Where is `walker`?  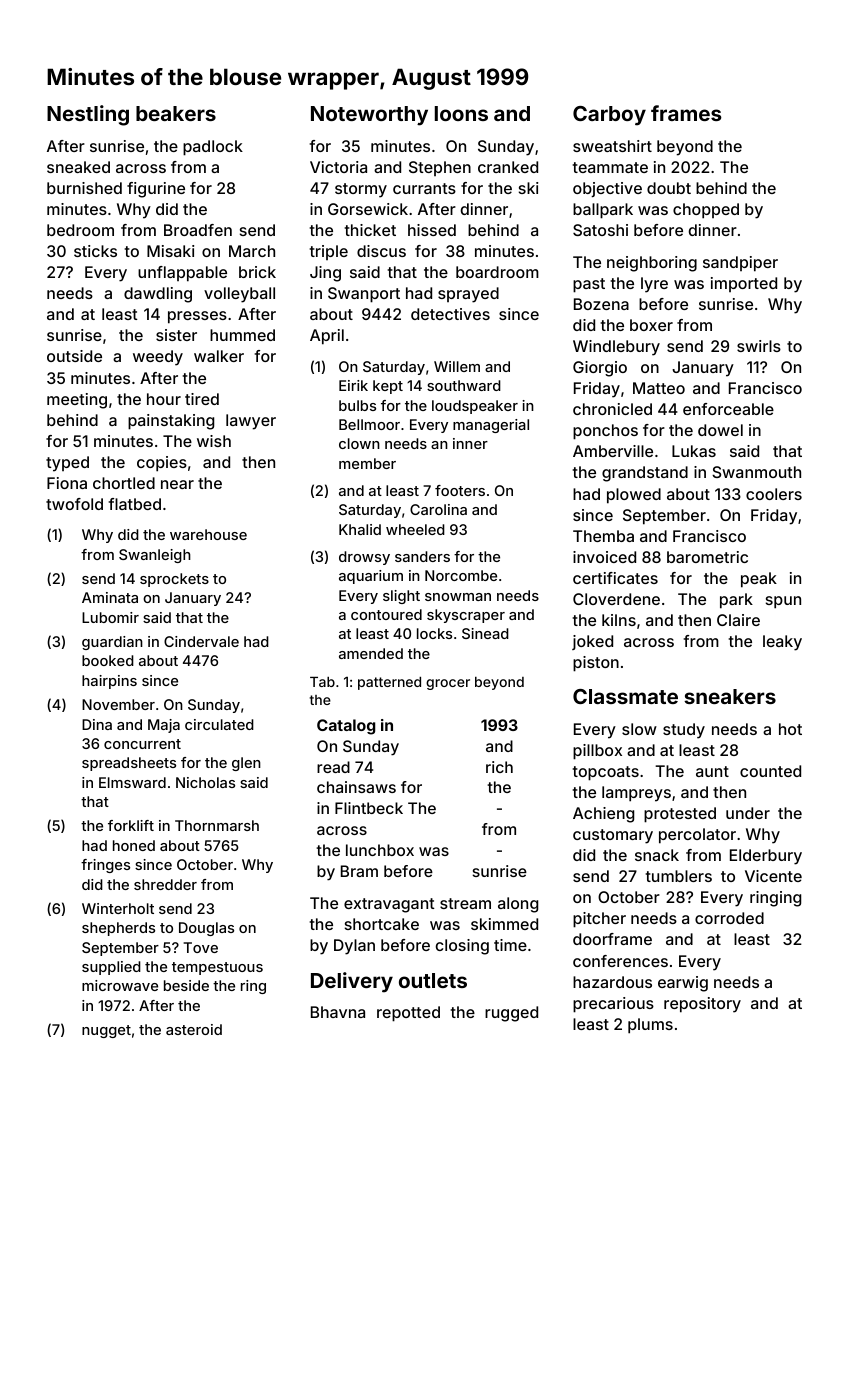 walker is located at coordinates (219, 356).
